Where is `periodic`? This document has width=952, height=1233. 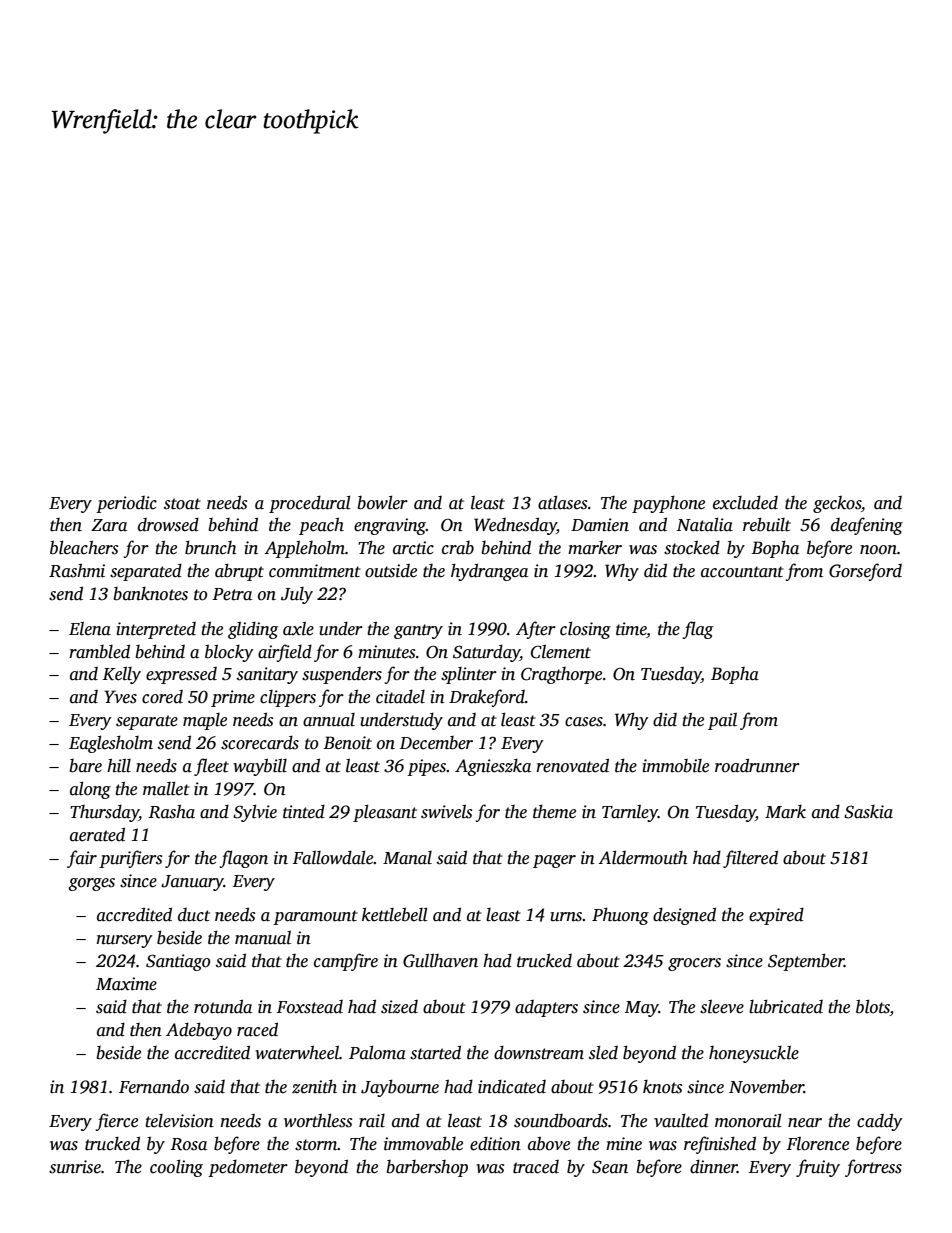 periodic is located at coordinates (126, 504).
